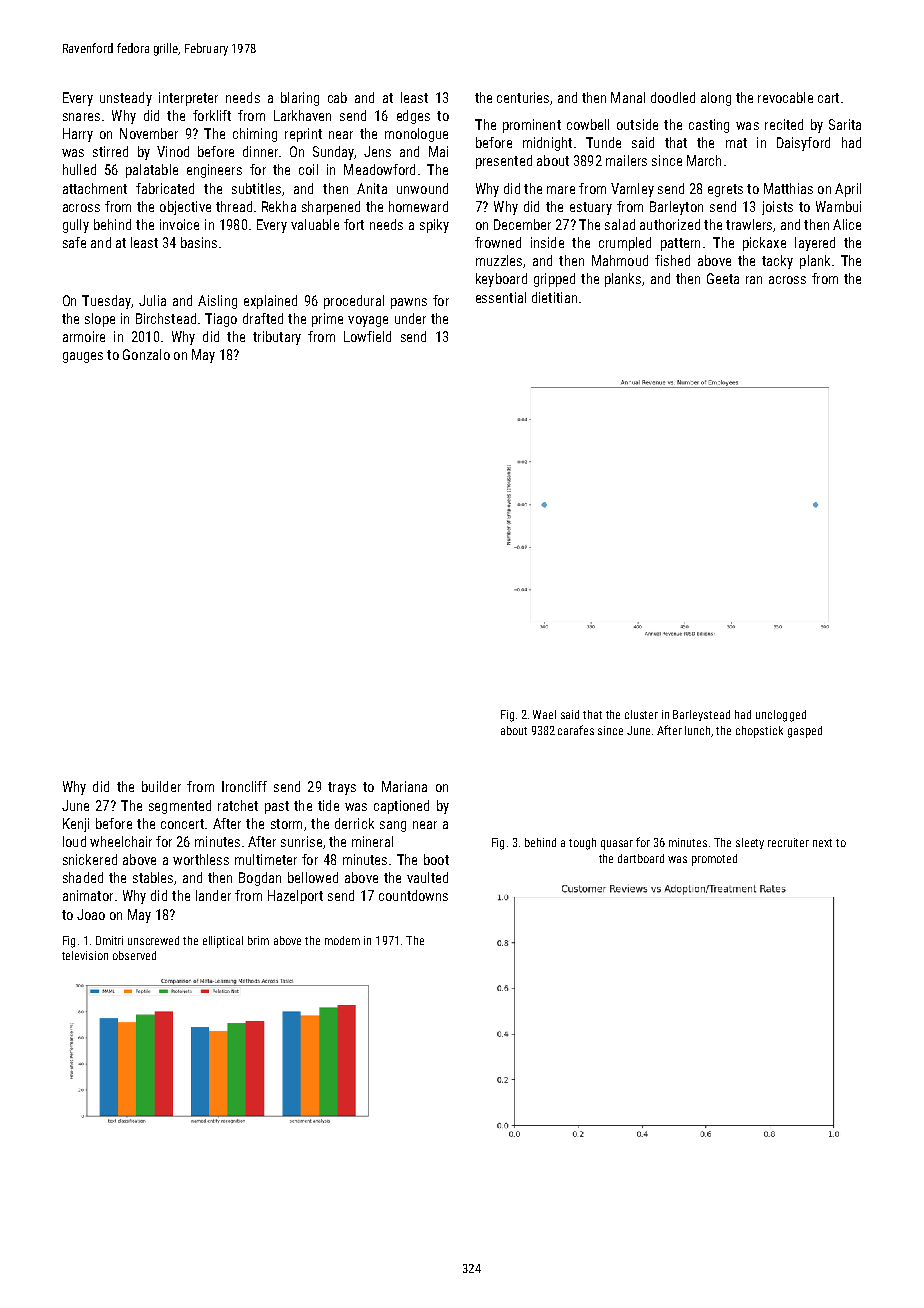 The width and height of the page is (924, 1308). I want to click on builder, so click(161, 786).
